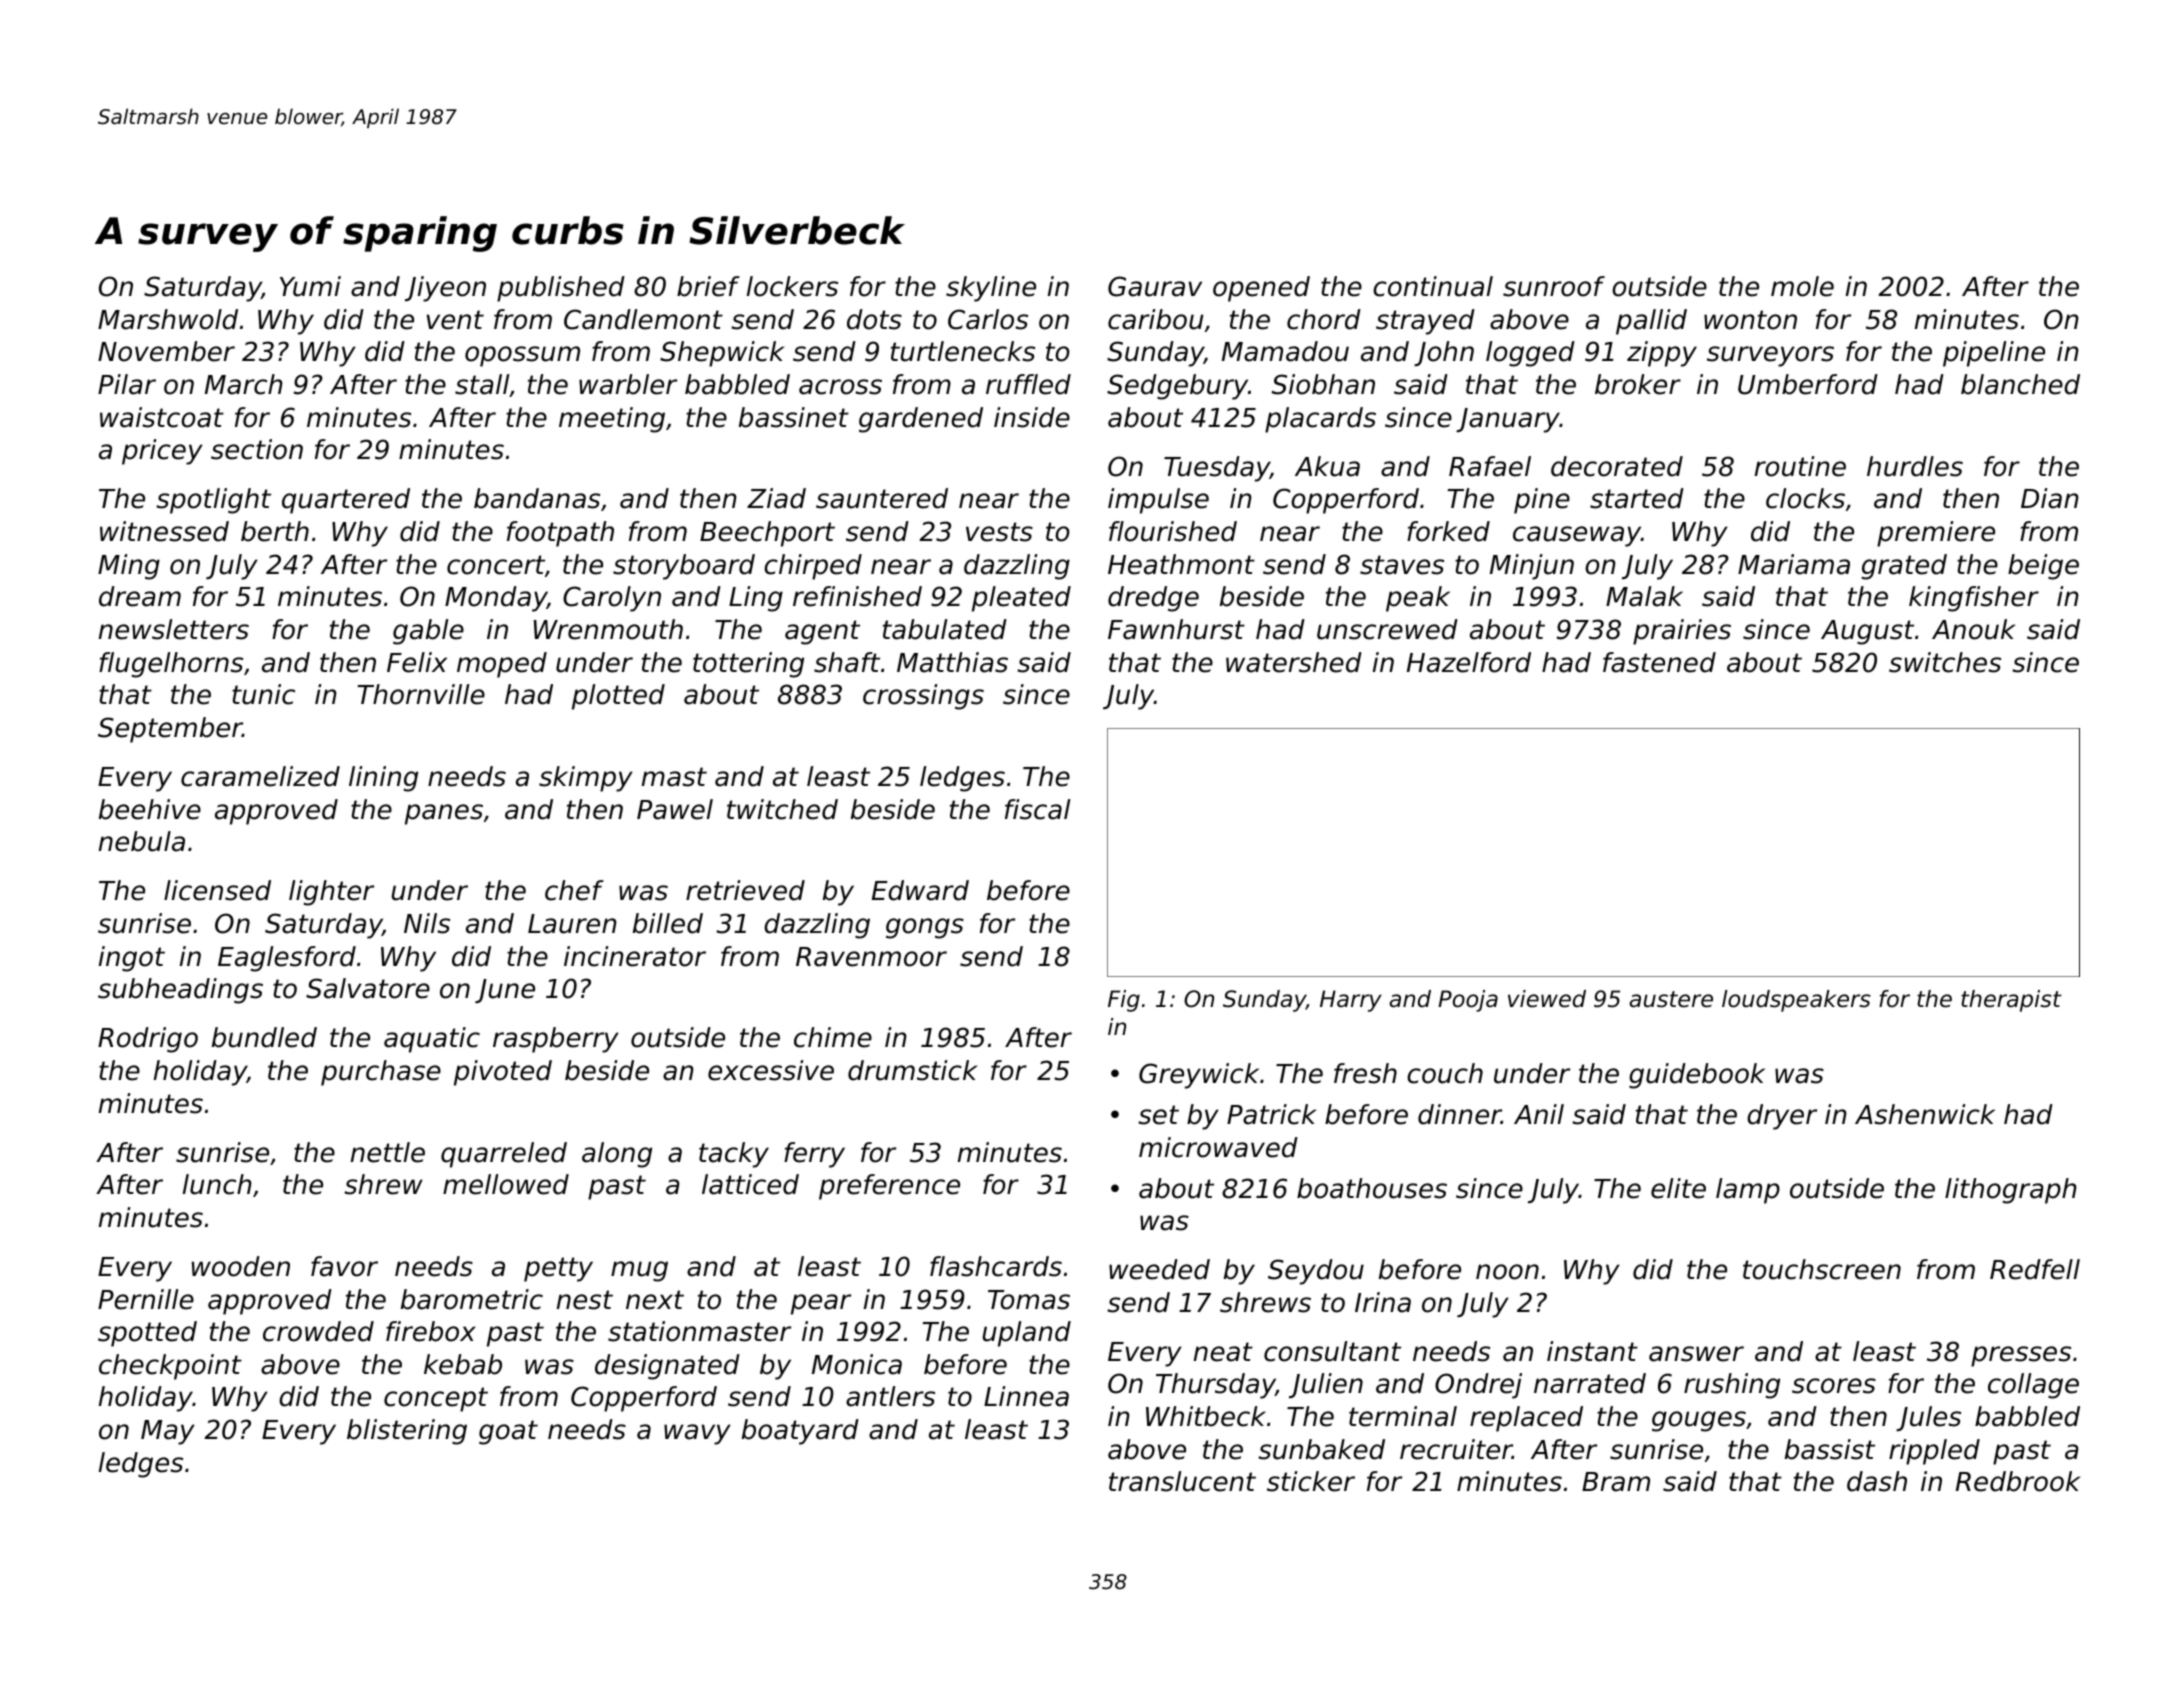 The image size is (2178, 1683). I want to click on therapist, so click(2011, 1001).
